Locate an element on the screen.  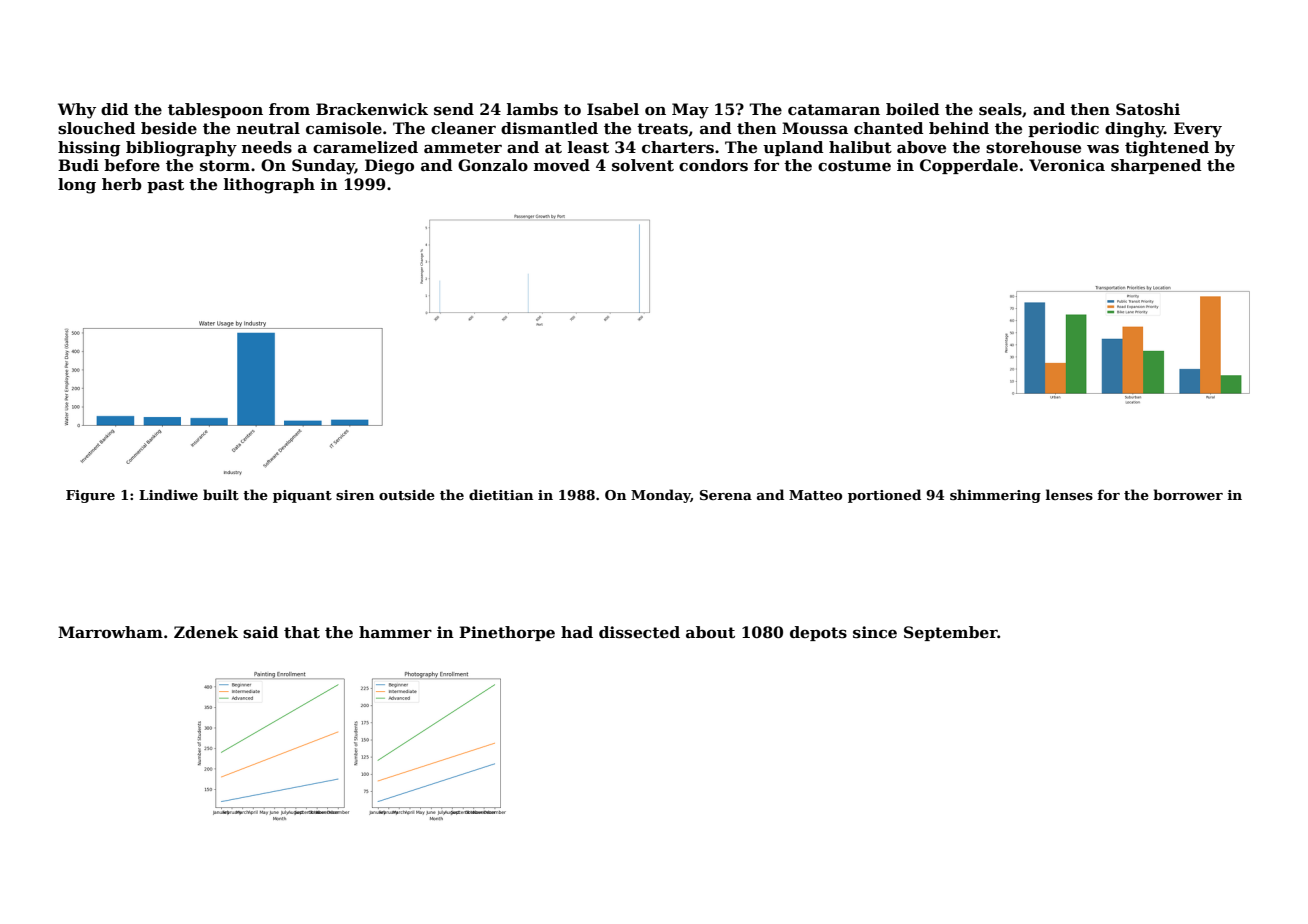
Lindiwe is located at coordinates (168, 494).
